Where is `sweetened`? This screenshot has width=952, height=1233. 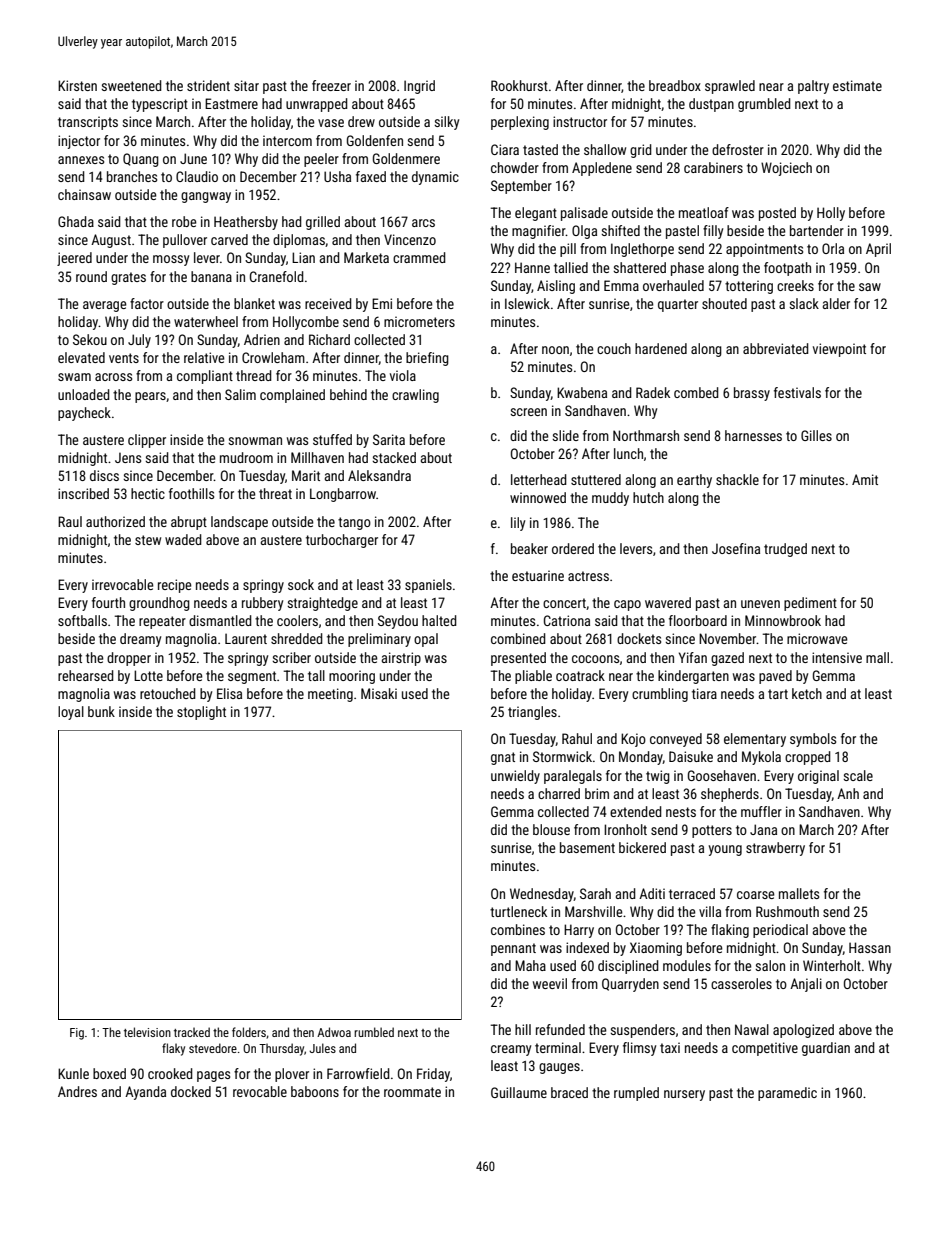
sweetened is located at coordinates (131, 85).
